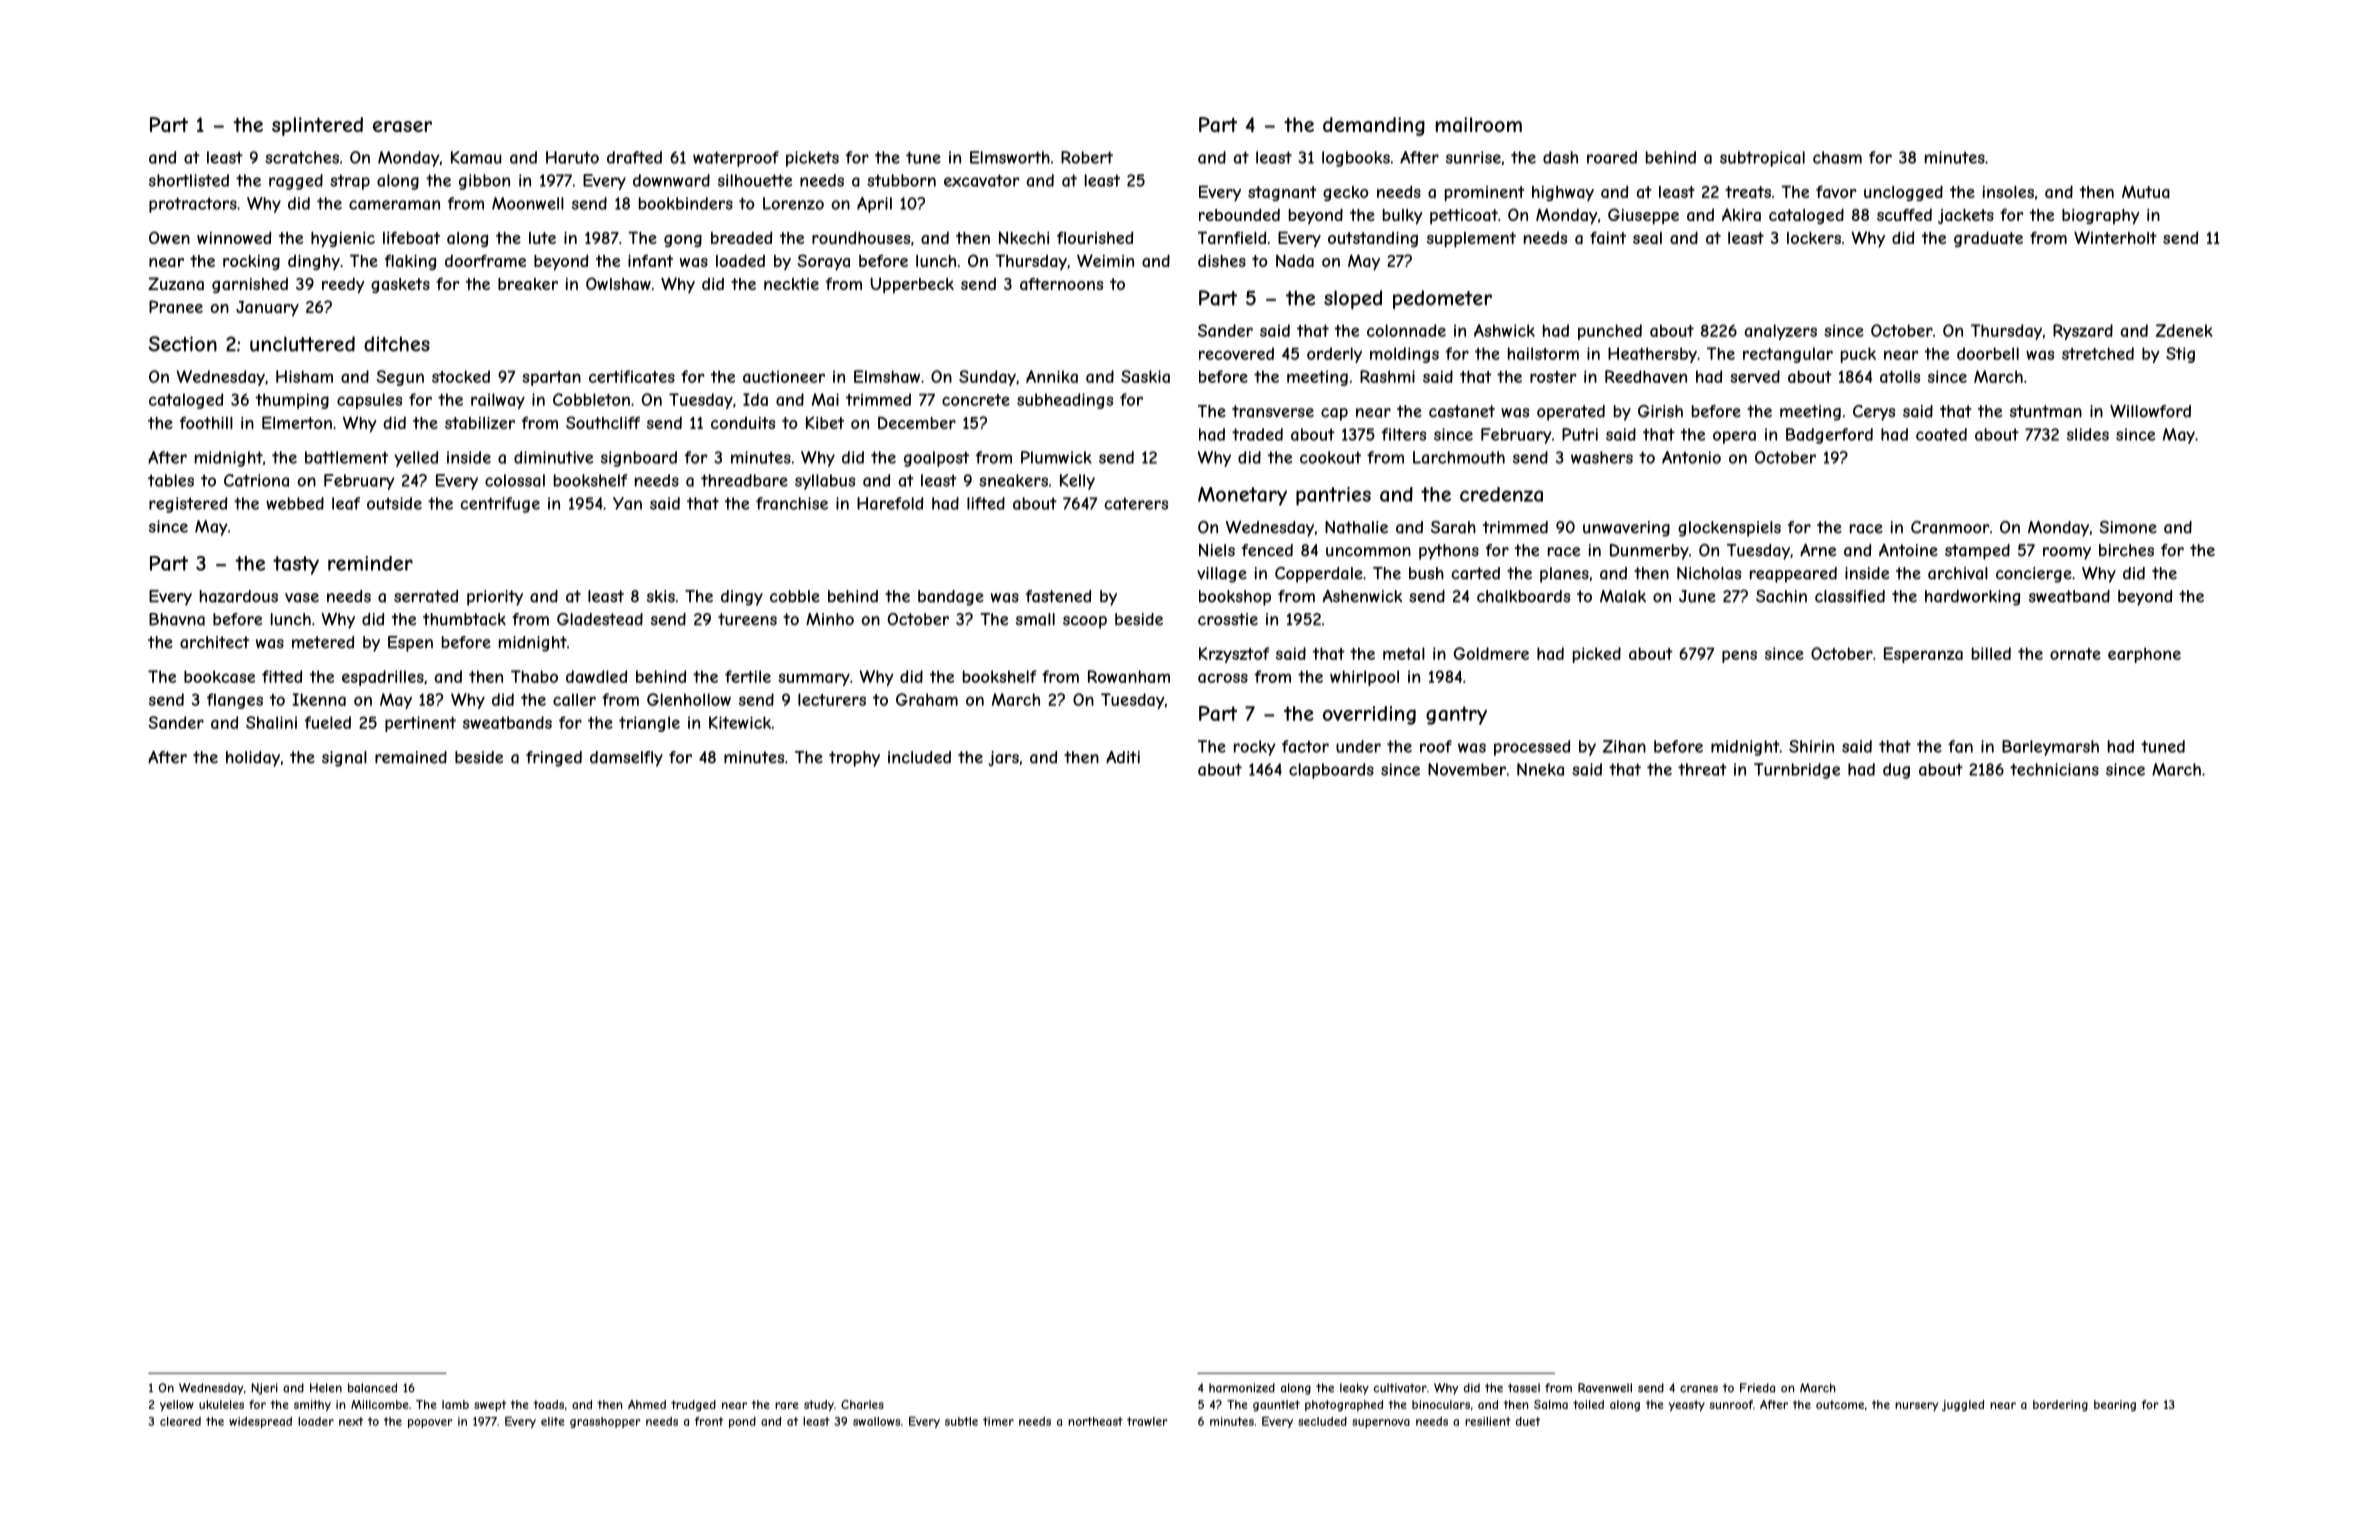 This image has width=2370, height=1534. I want to click on Mutua, so click(2146, 191).
